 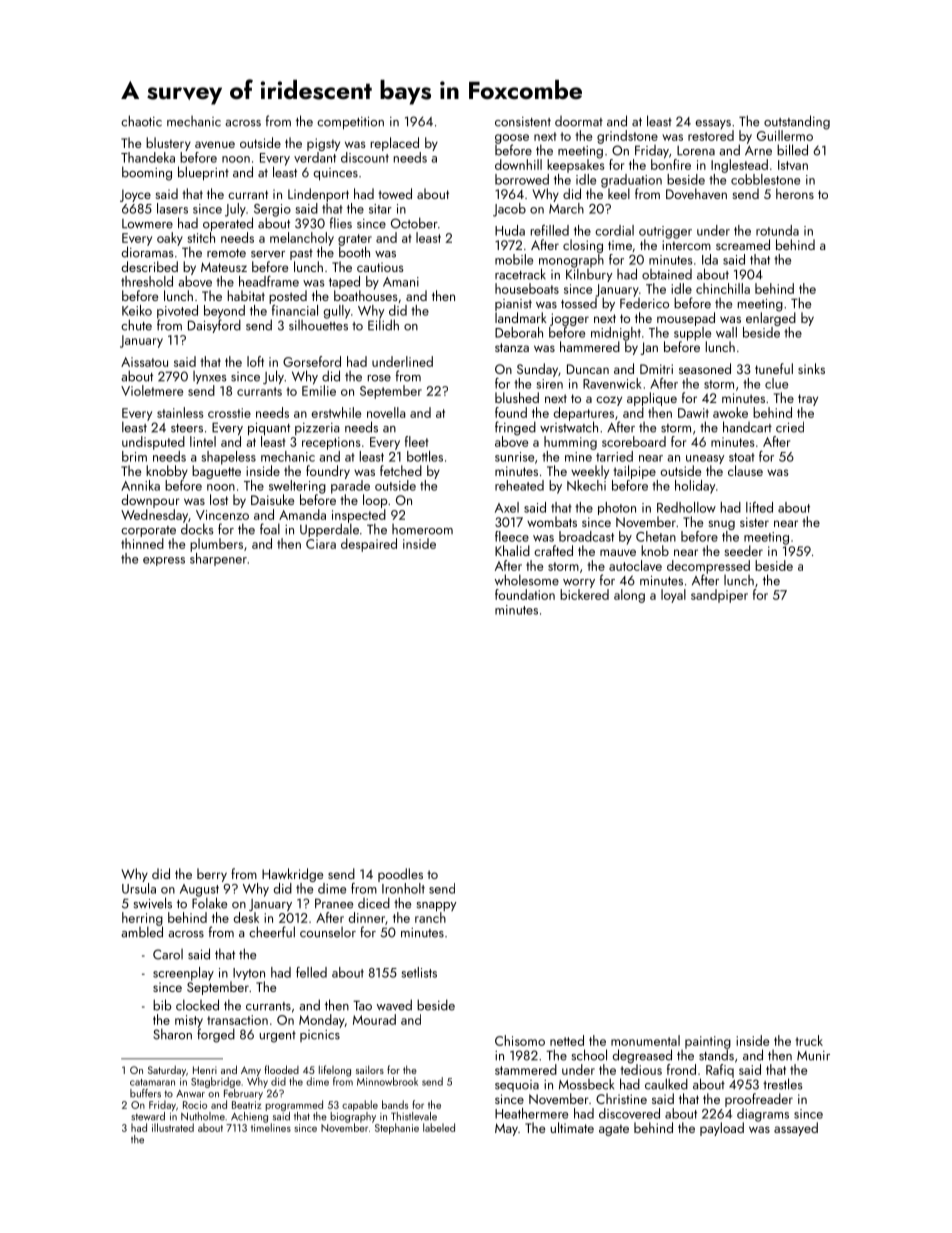 What do you see at coordinates (153, 903) in the screenshot?
I see `swivels` at bounding box center [153, 903].
